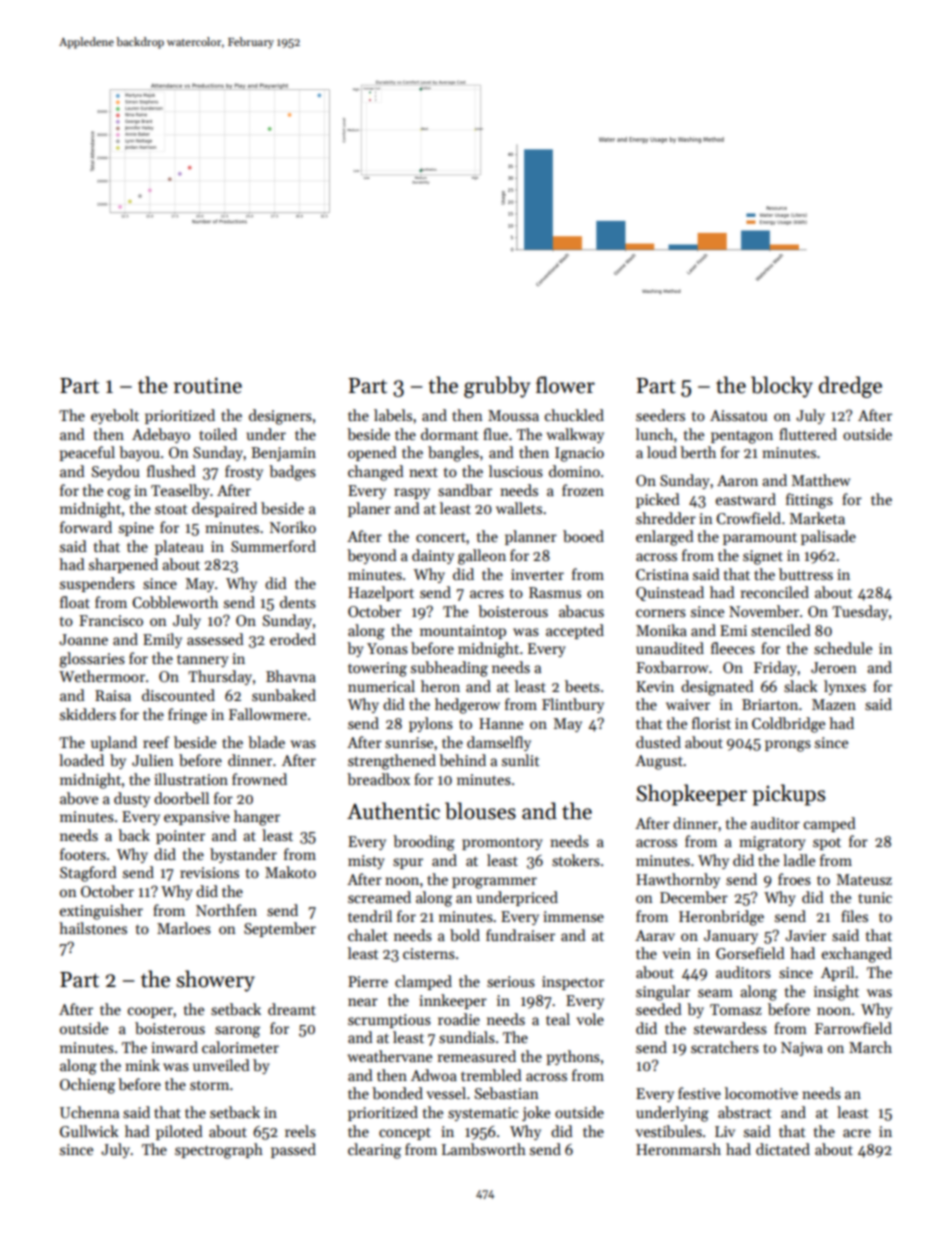  I want to click on accepted, so click(575, 631).
